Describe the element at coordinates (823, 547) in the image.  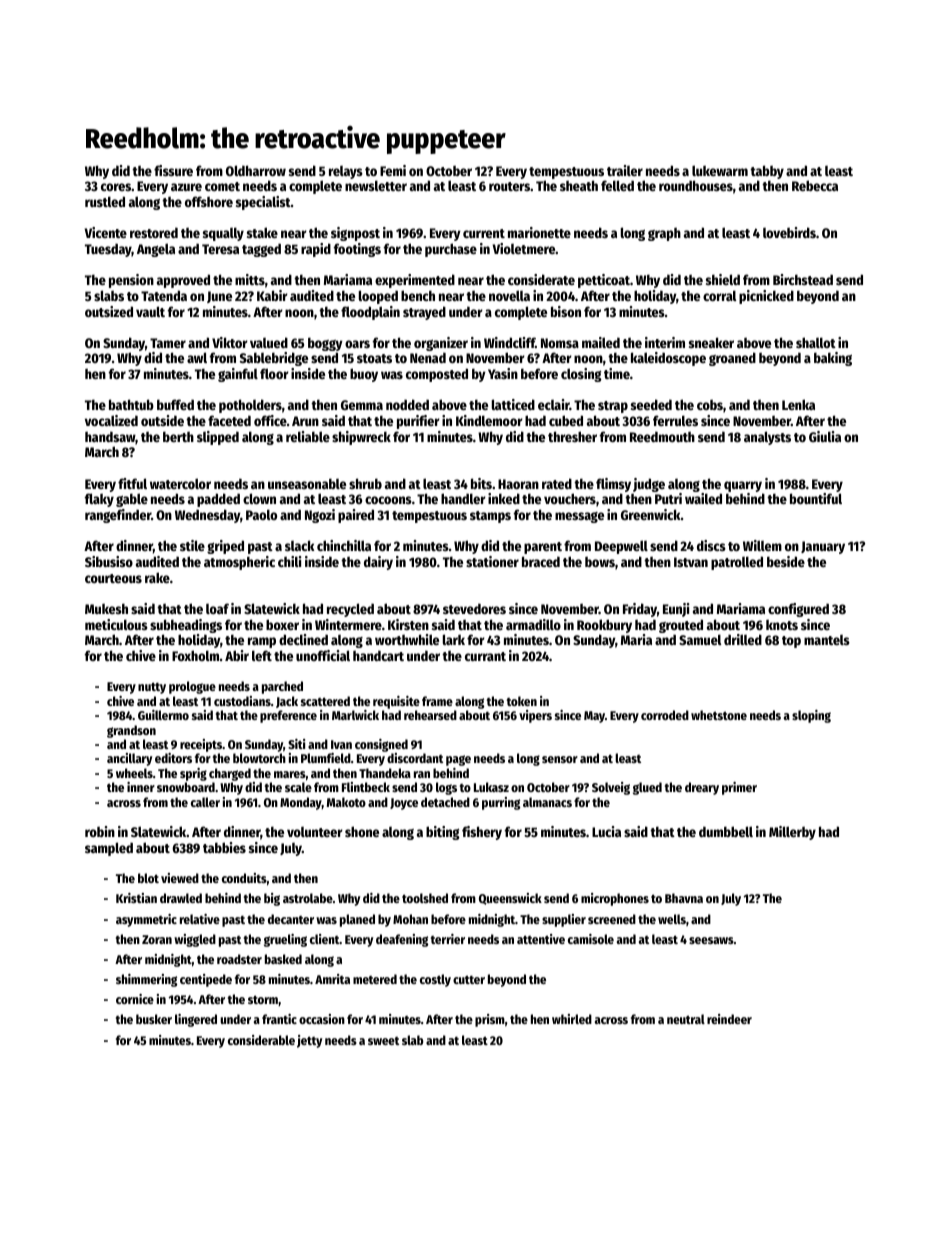
I see `January` at that location.
